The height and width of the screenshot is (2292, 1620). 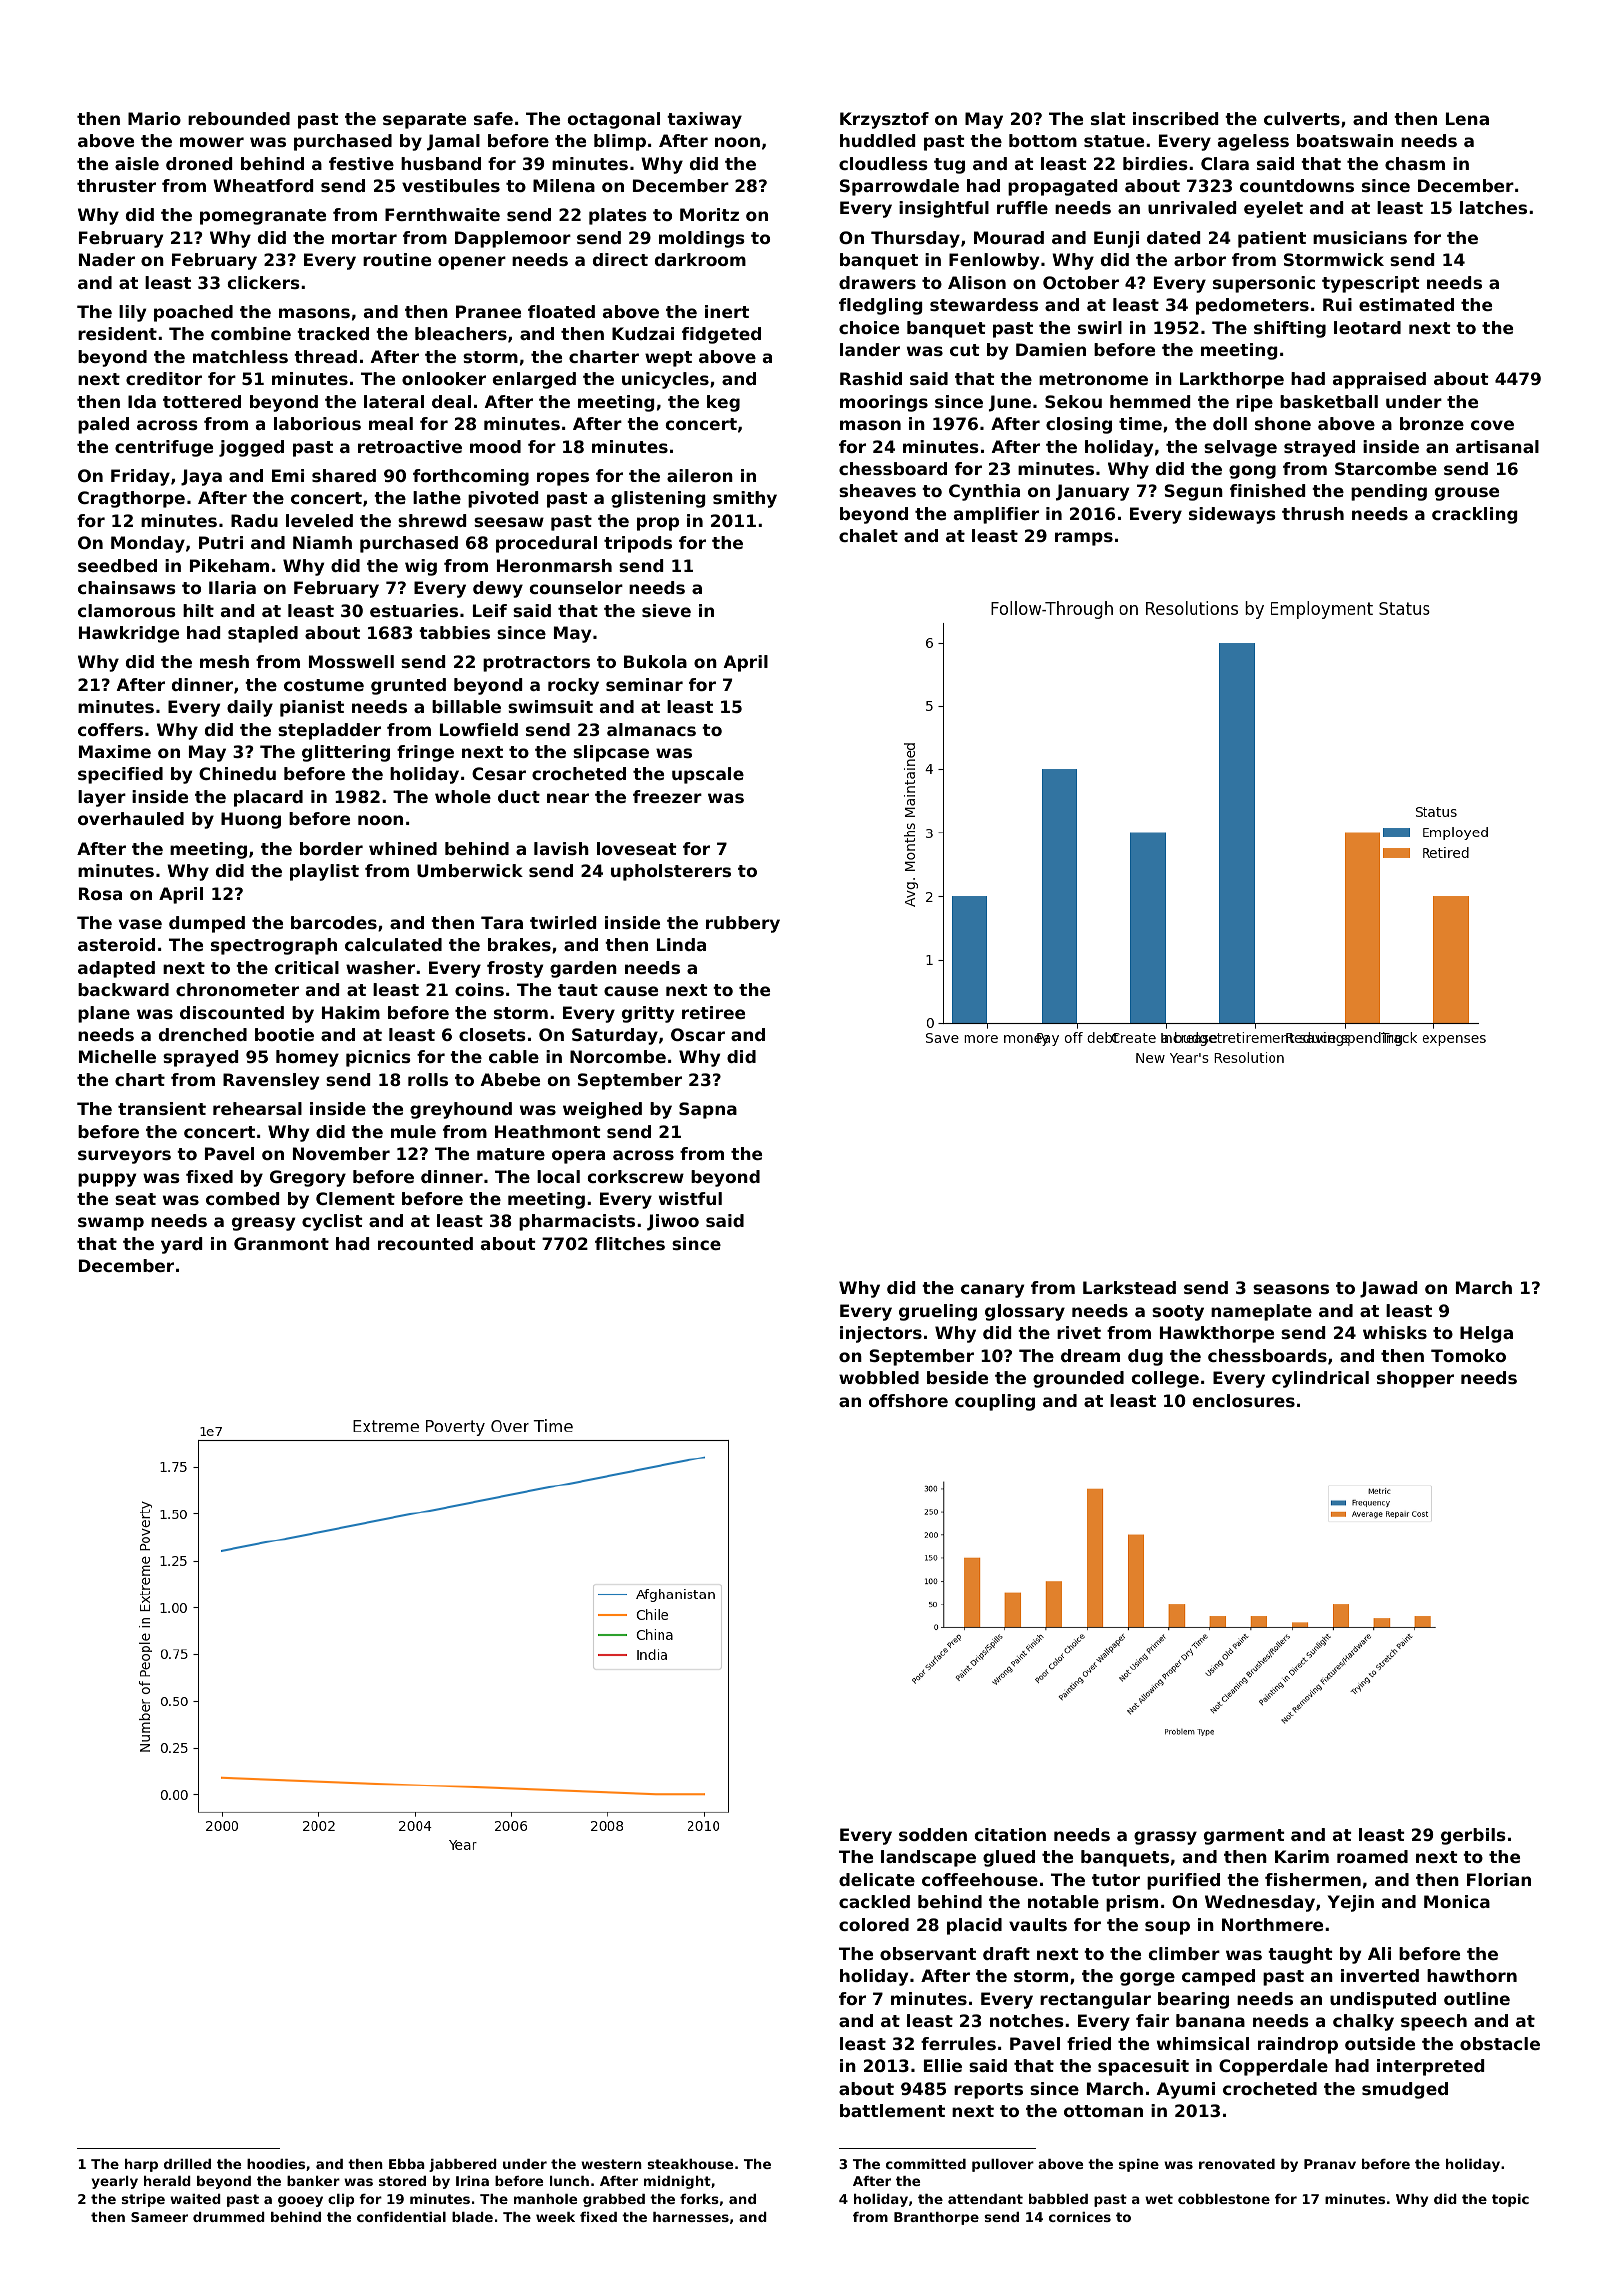 I want to click on drummed, so click(x=229, y=2217).
